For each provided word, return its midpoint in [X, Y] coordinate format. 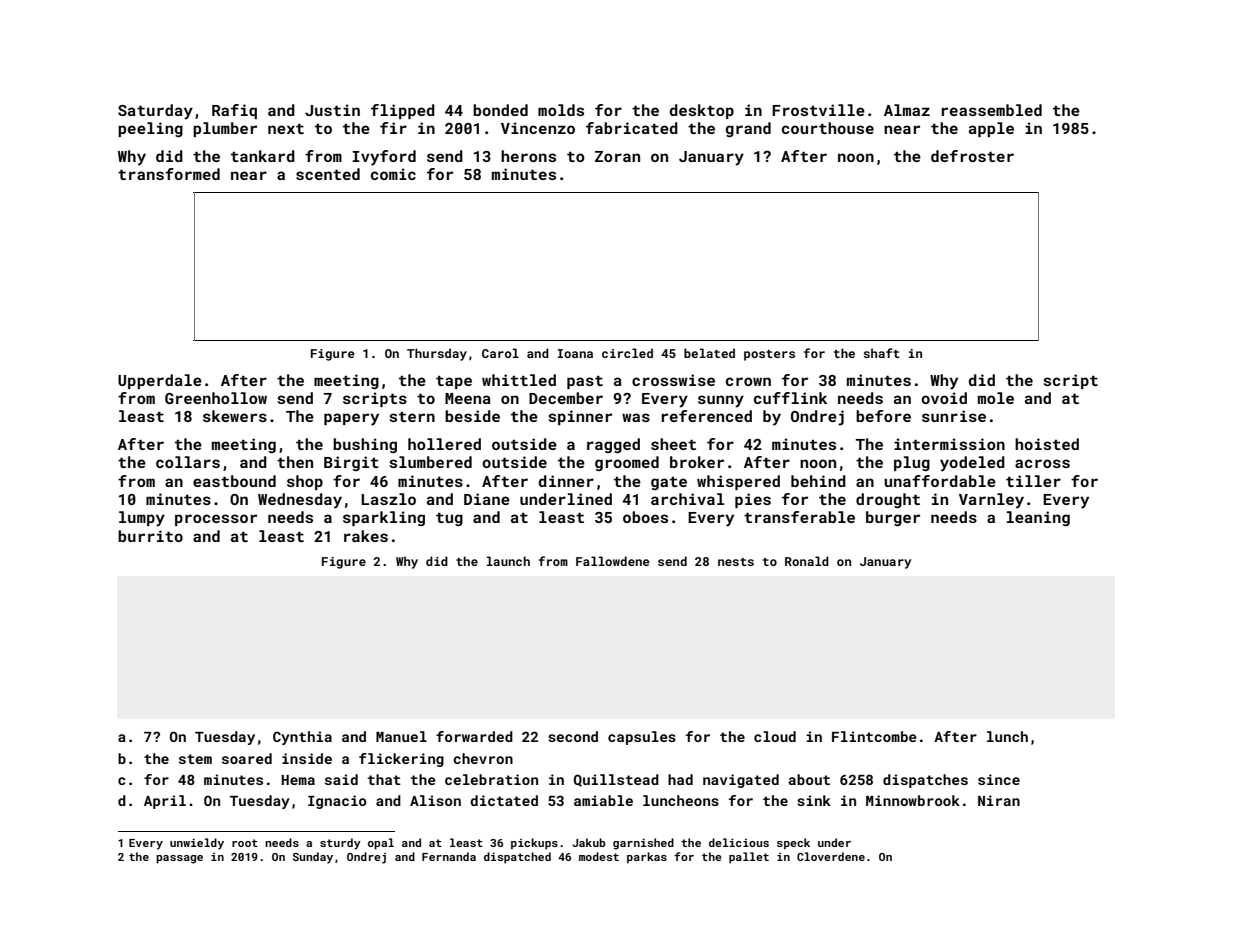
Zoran [617, 156]
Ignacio [337, 802]
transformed [169, 174]
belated [709, 353]
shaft [882, 353]
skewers [235, 416]
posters [769, 355]
